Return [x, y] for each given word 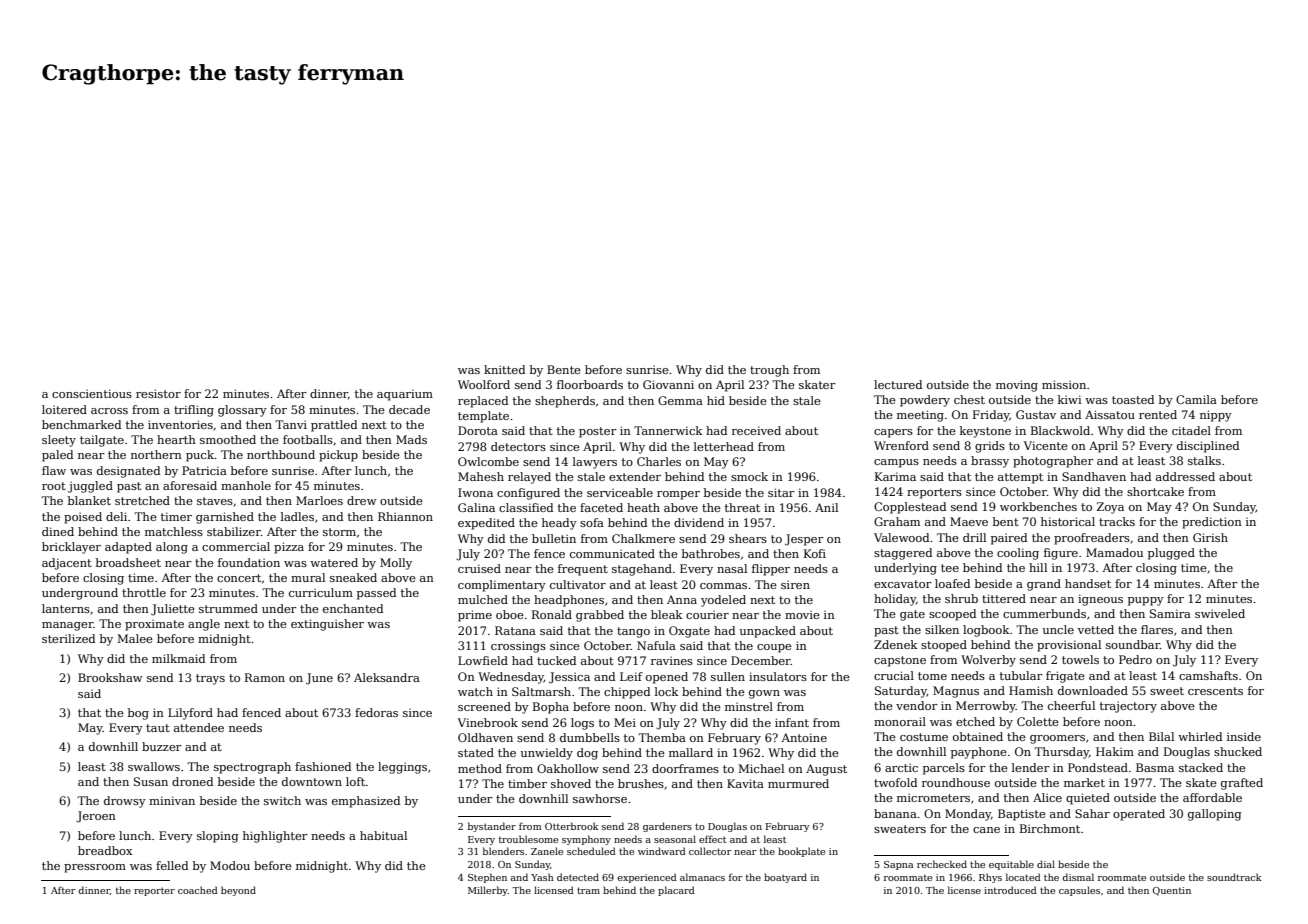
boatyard [785, 878]
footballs [308, 439]
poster [598, 432]
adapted [128, 548]
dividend [699, 522]
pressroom [95, 868]
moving [1017, 386]
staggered [903, 554]
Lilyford [190, 714]
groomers [1057, 739]
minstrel [749, 706]
